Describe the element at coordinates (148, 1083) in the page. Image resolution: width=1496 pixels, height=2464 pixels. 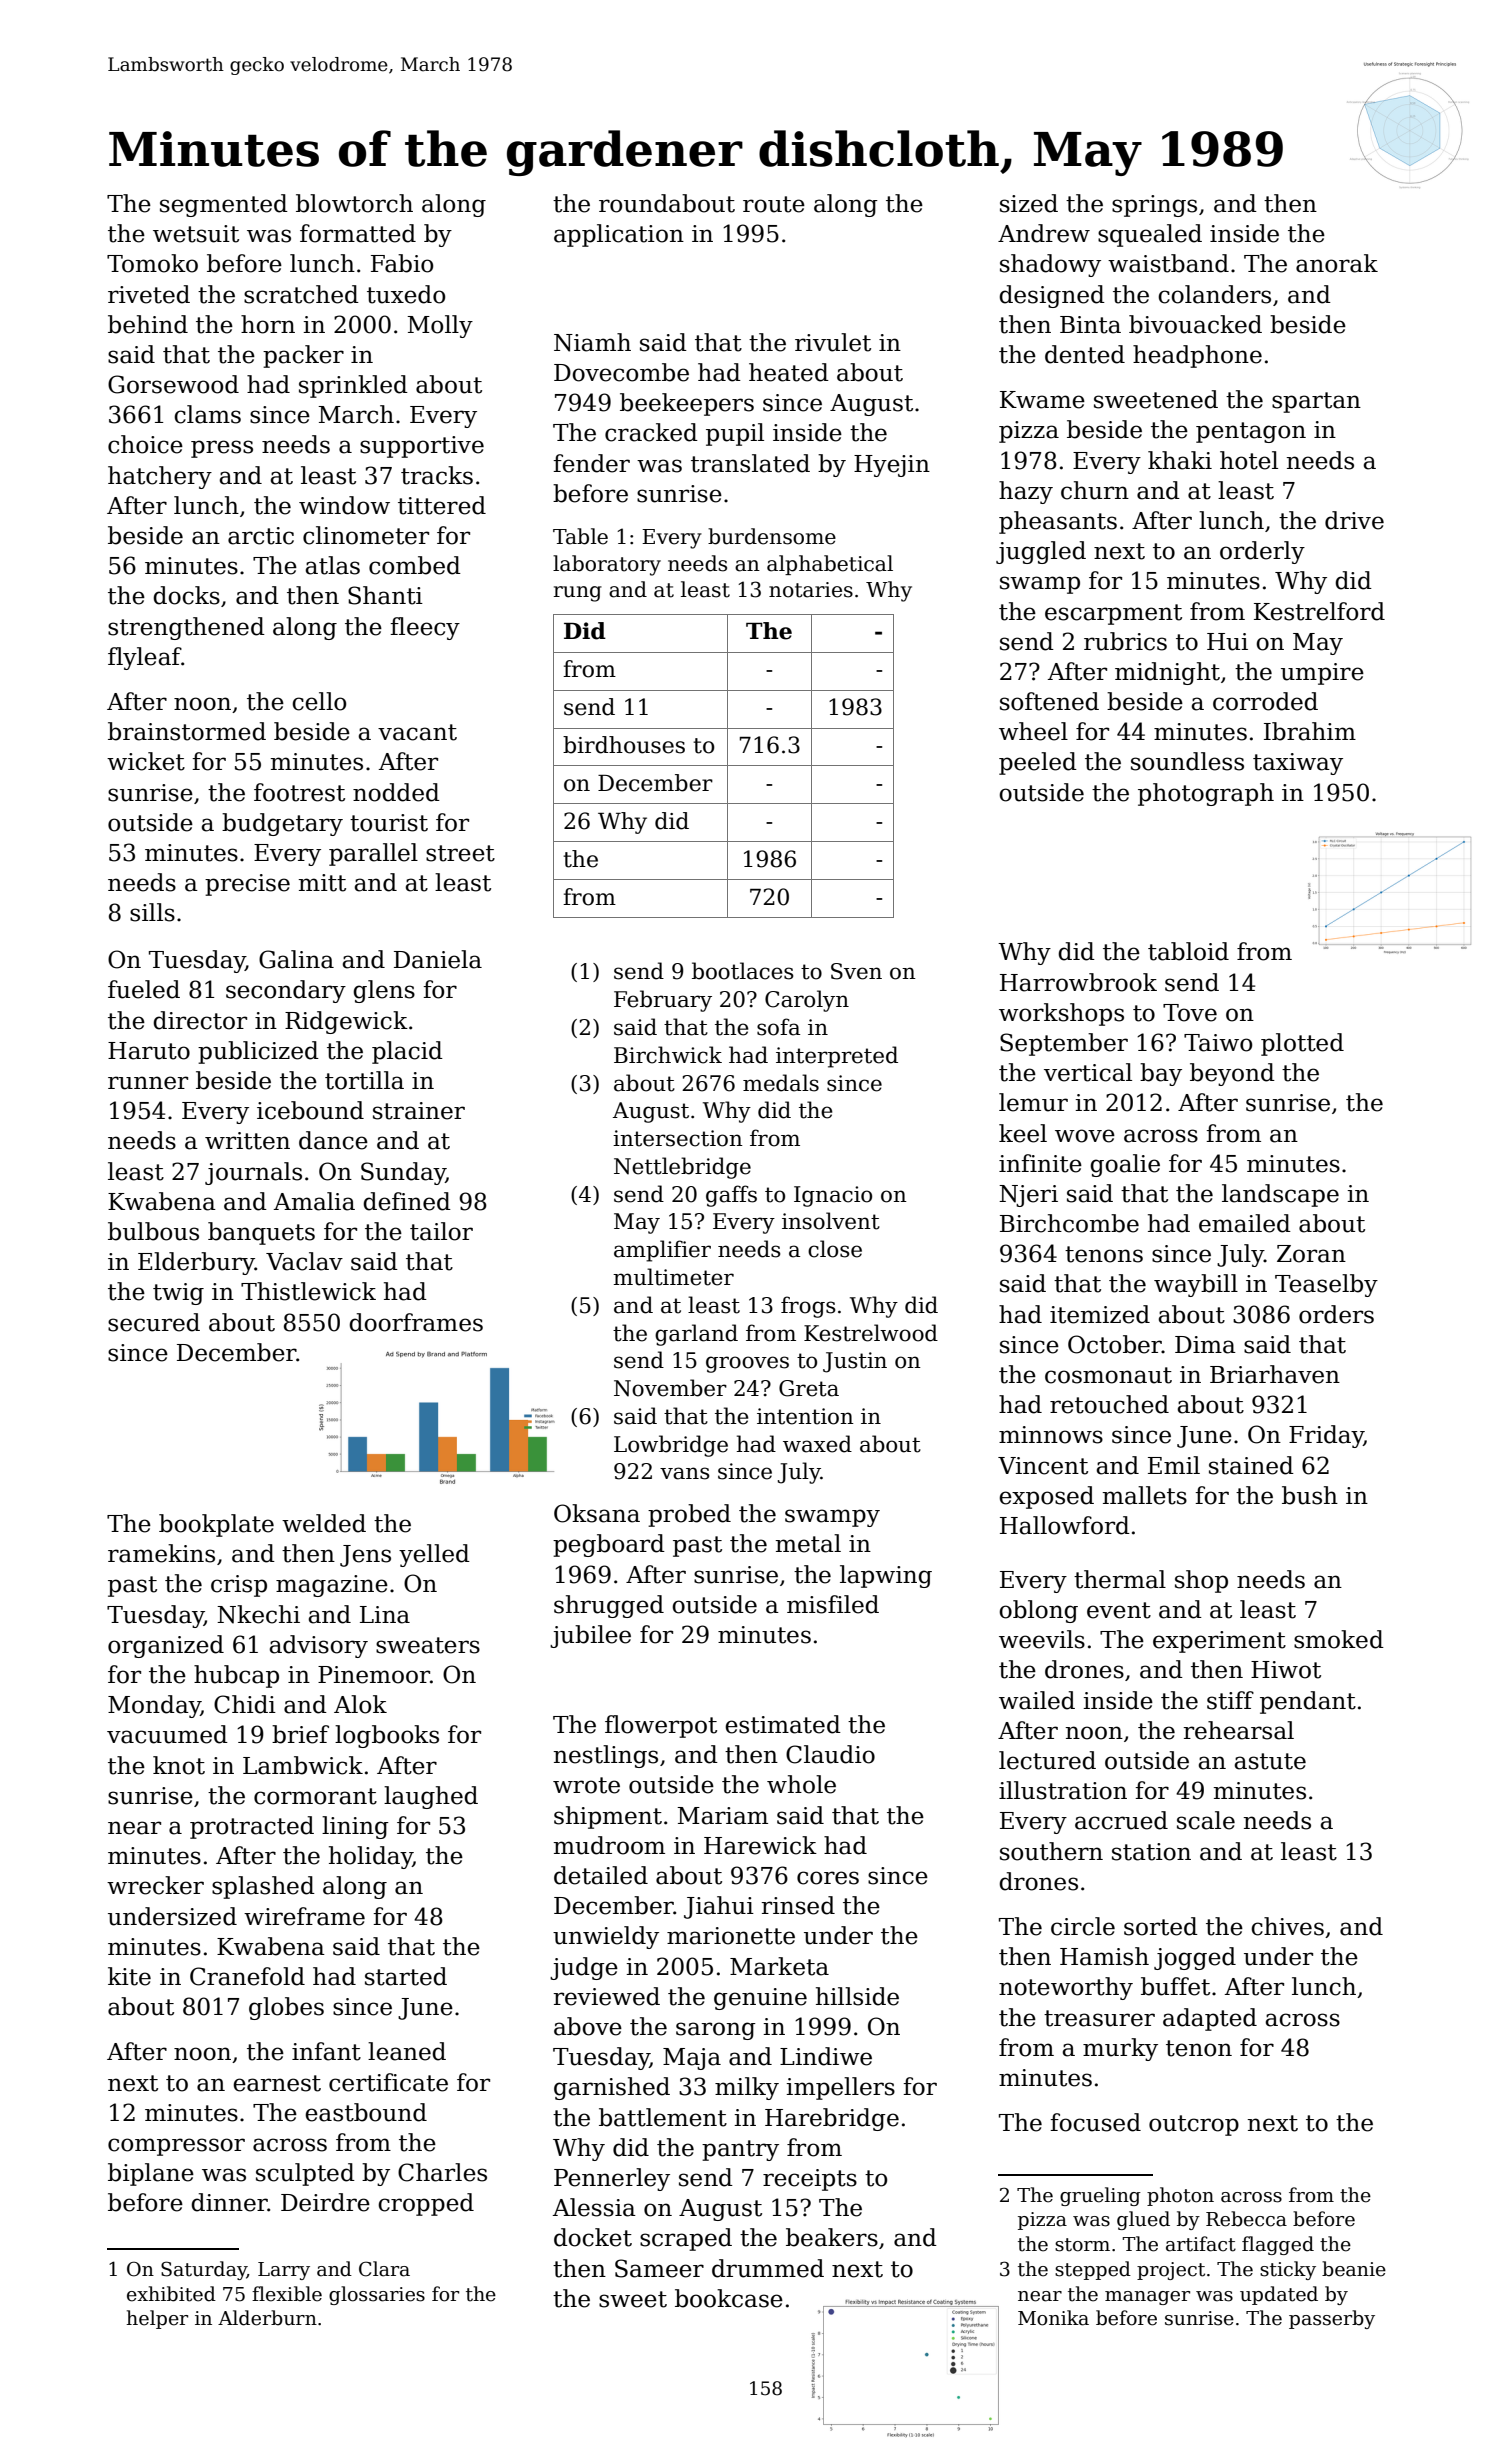
I see `runner` at that location.
